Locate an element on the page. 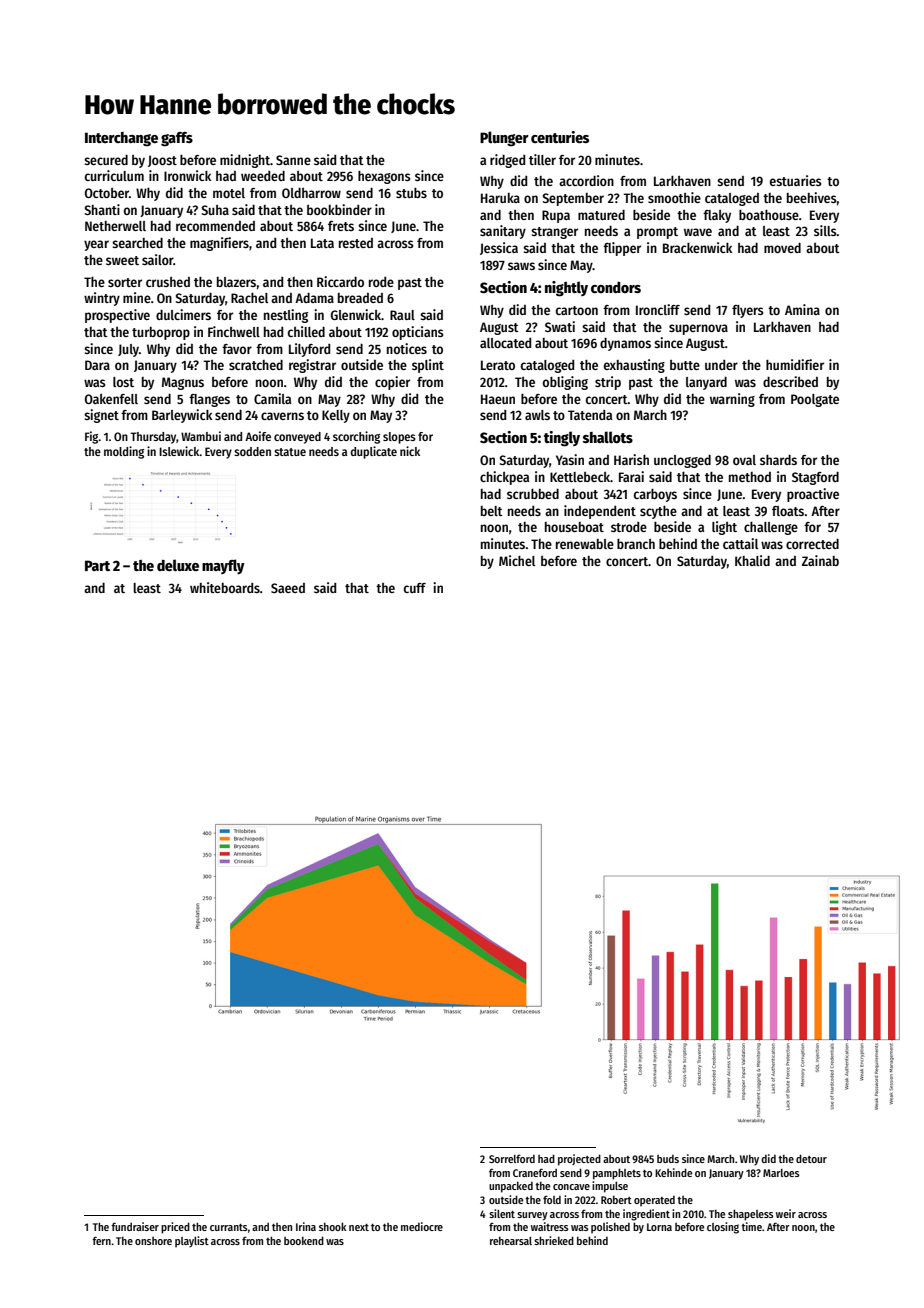  blazers is located at coordinates (236, 282).
